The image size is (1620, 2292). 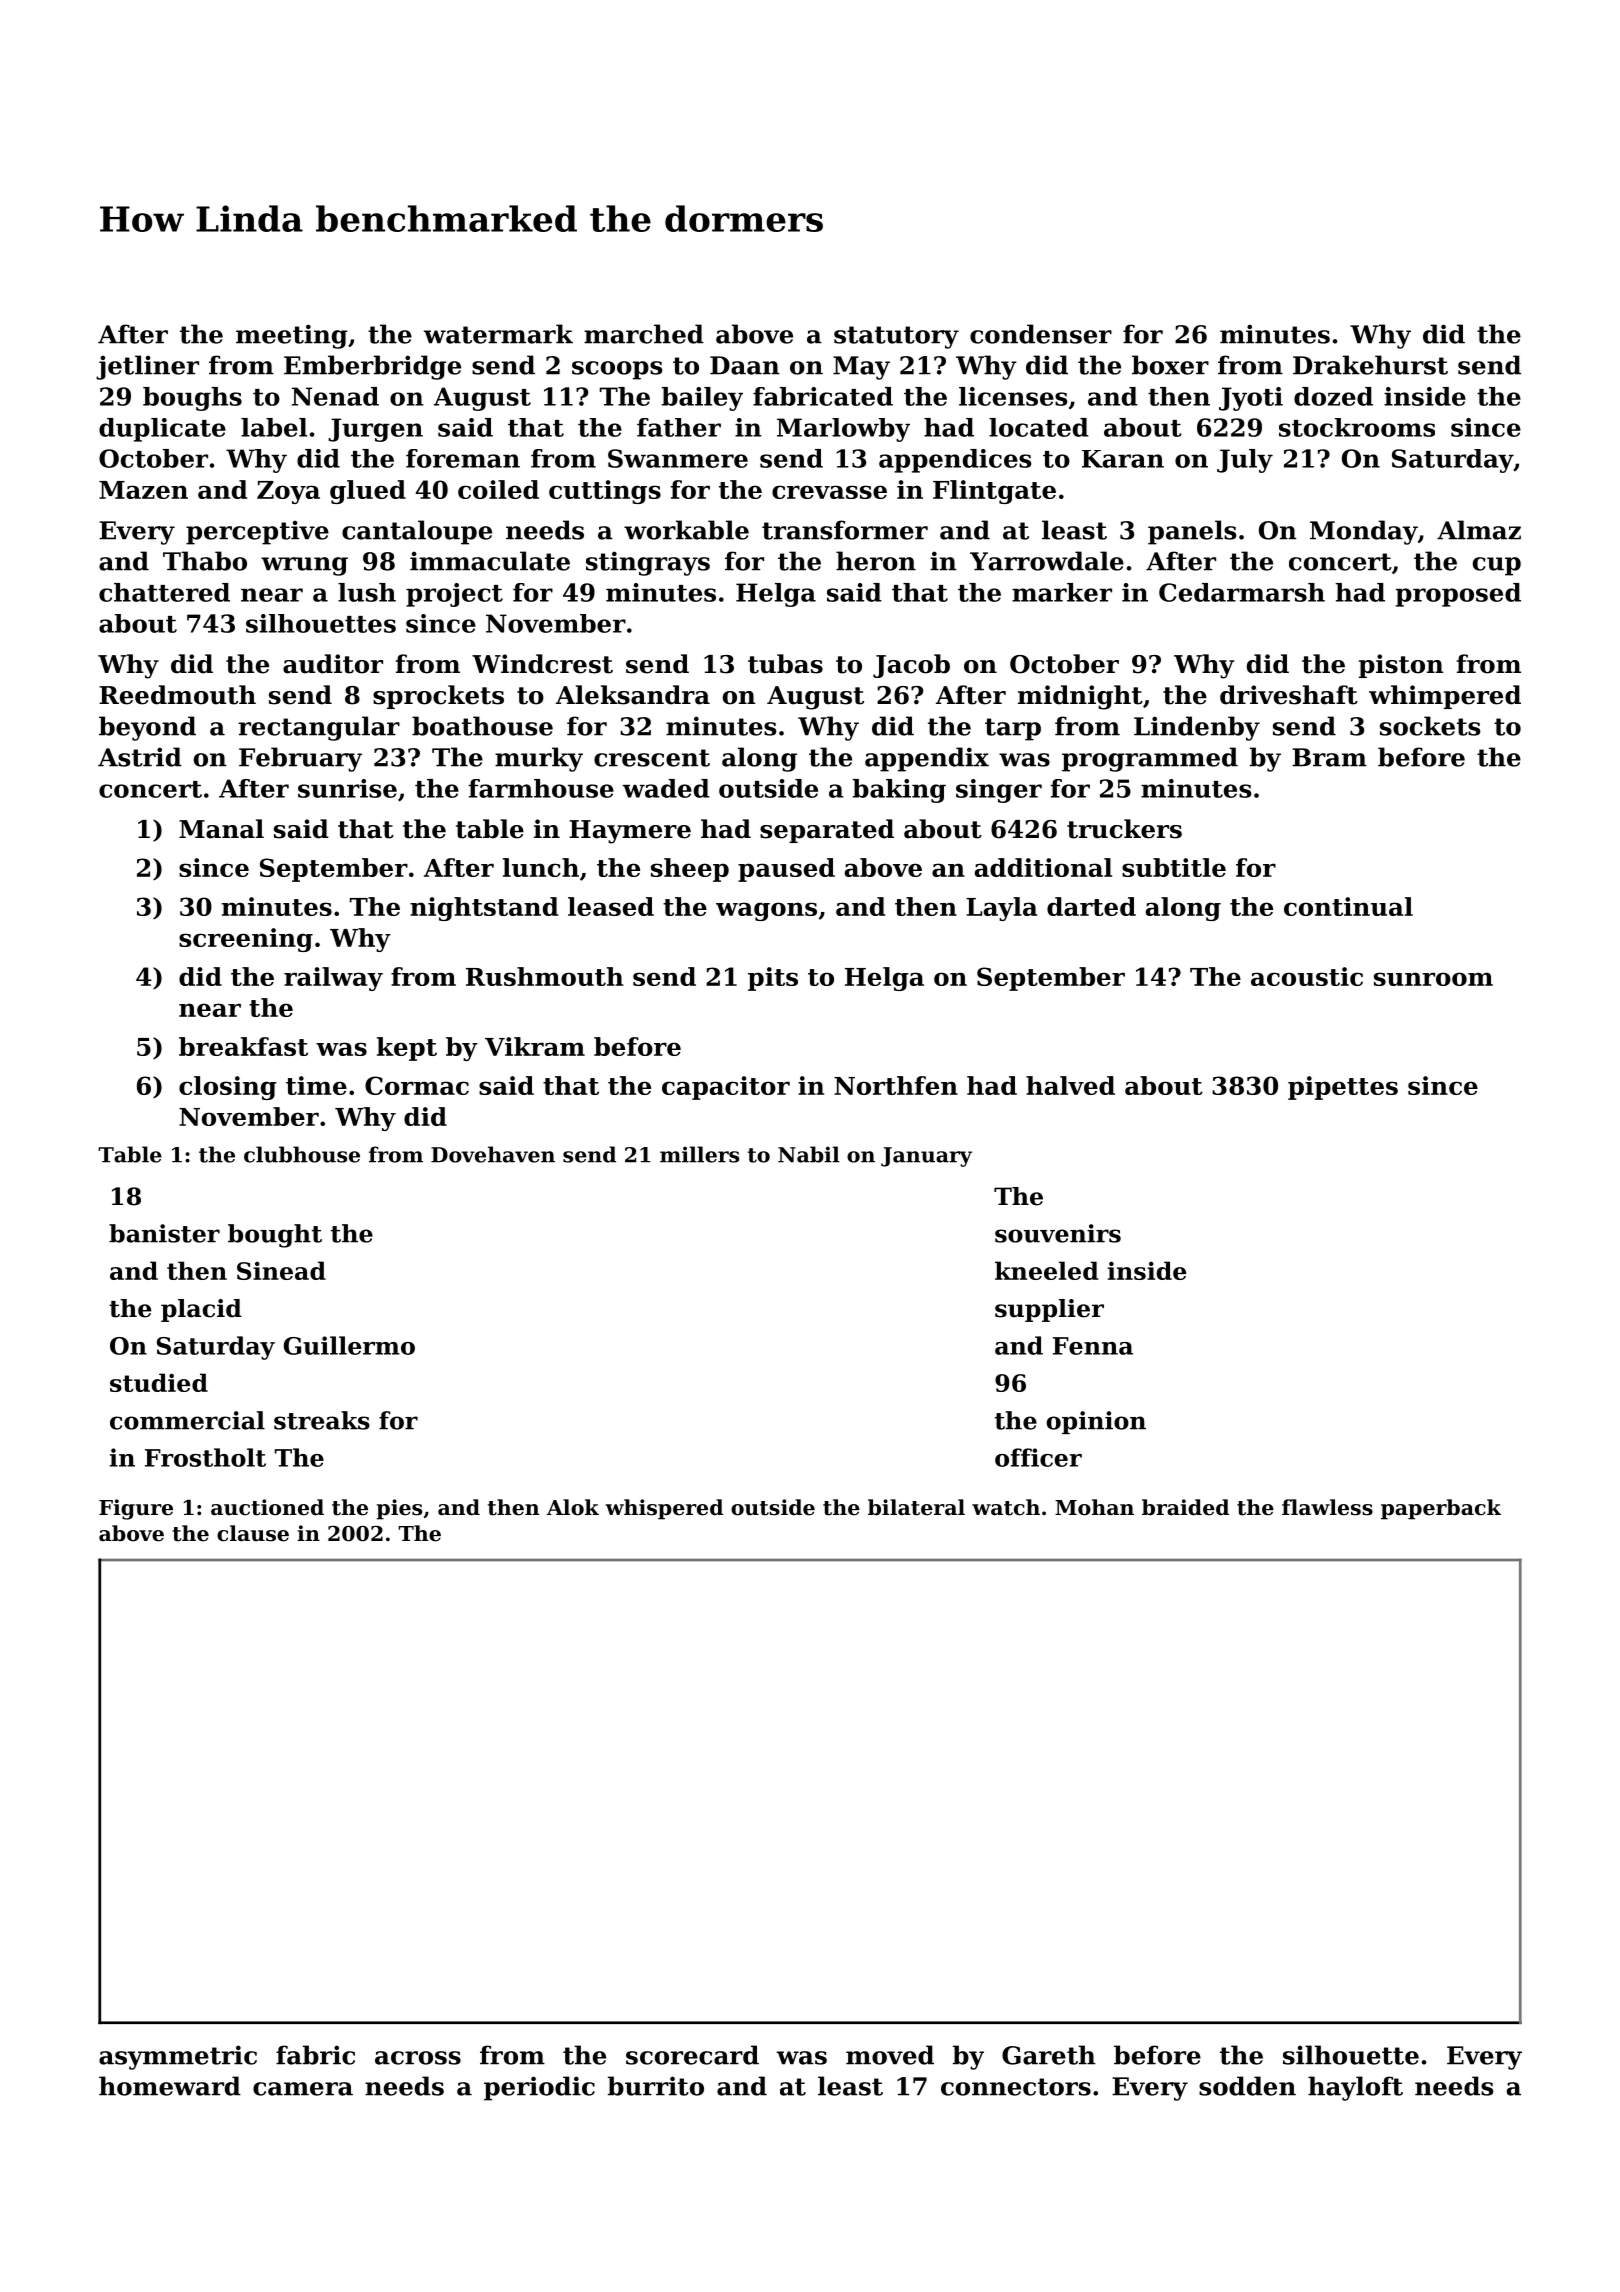 I want to click on homeward, so click(x=170, y=2086).
